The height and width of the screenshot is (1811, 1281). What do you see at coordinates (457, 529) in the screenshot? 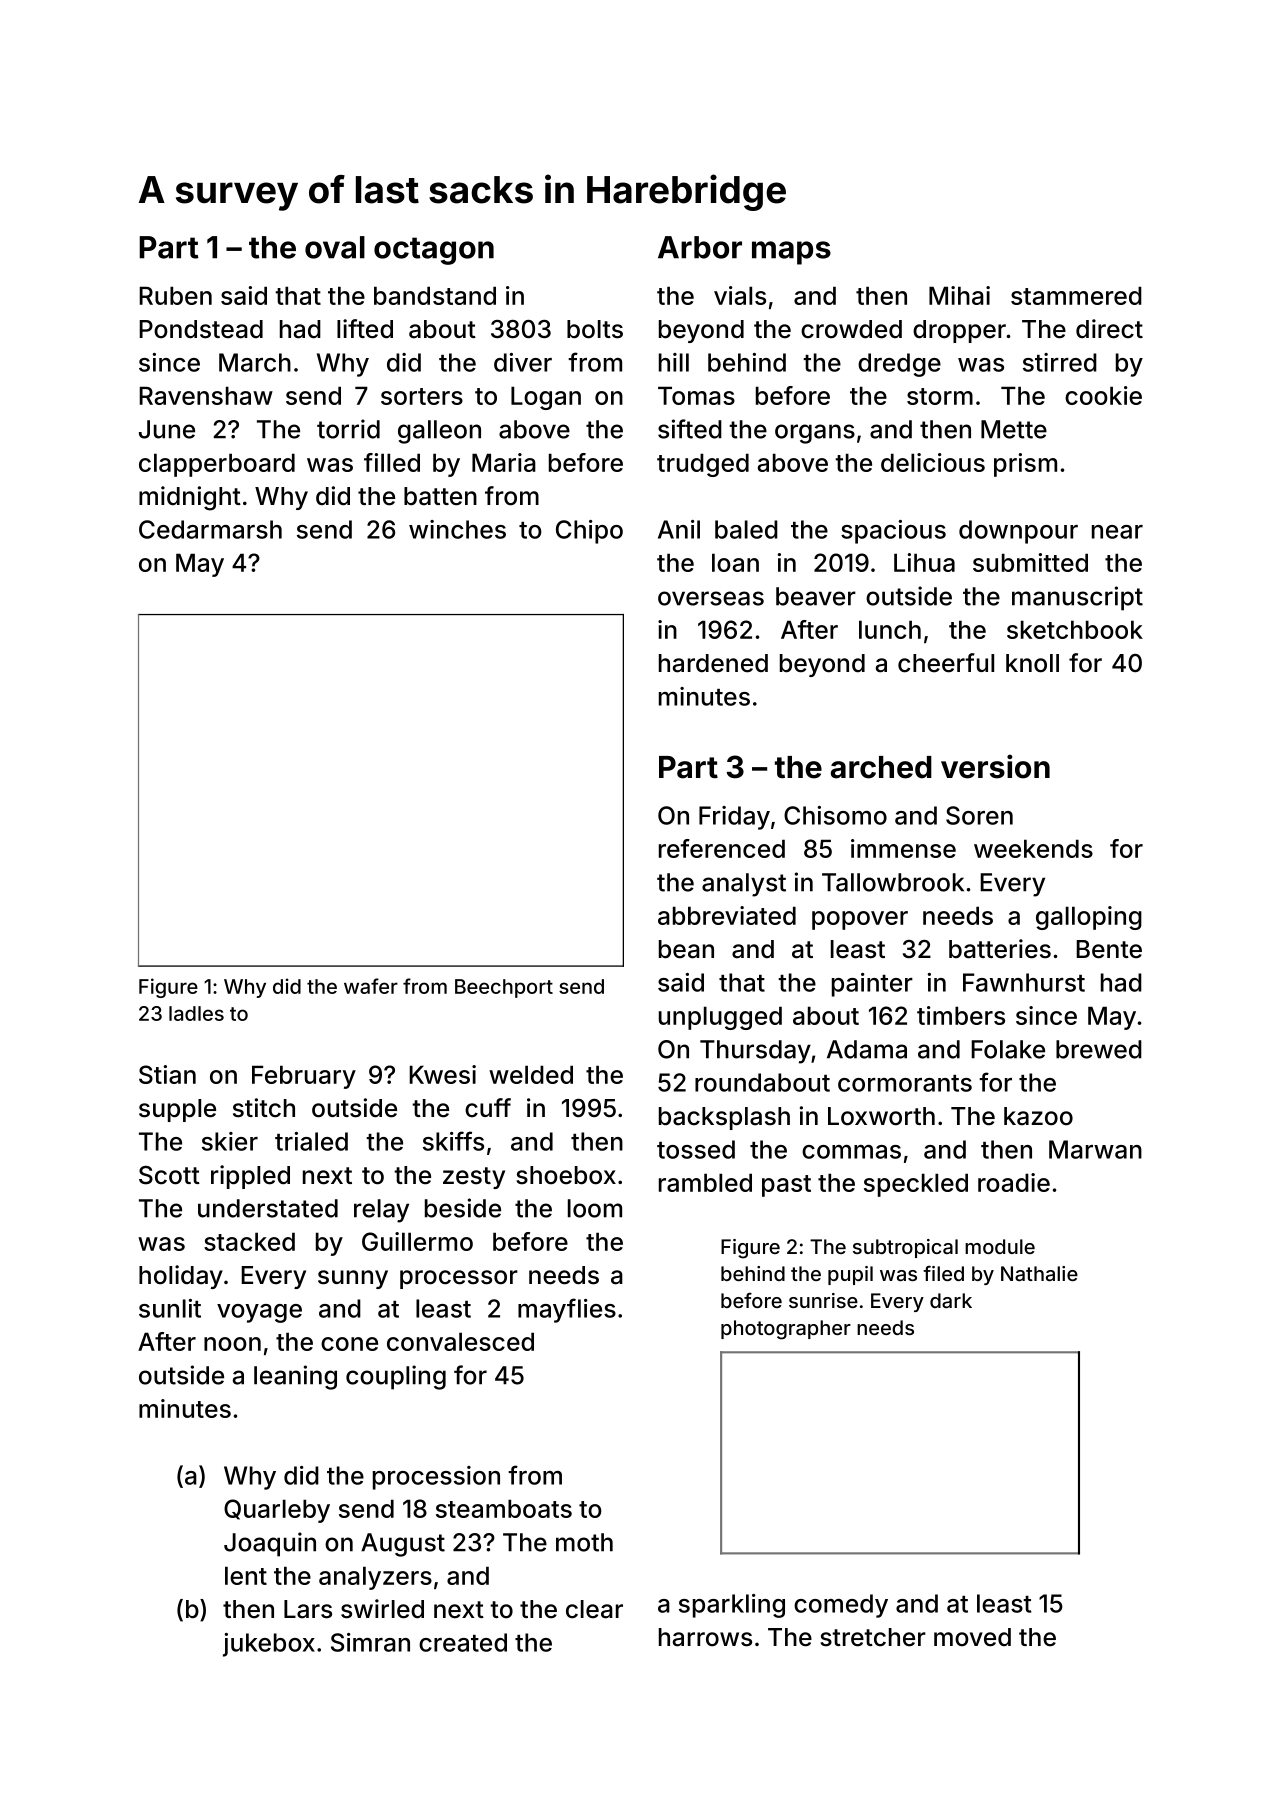
I see `winches` at bounding box center [457, 529].
